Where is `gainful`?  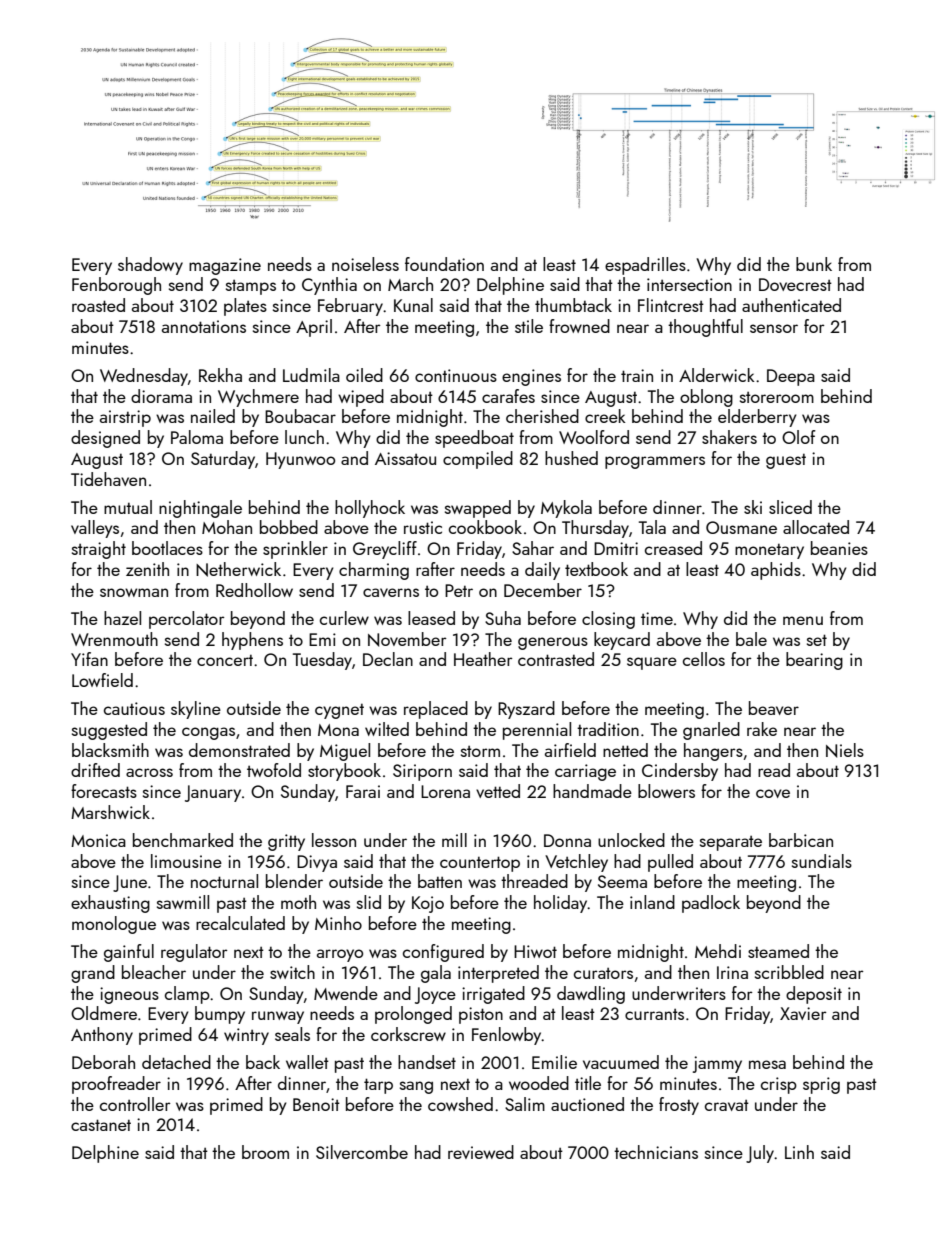
gainful is located at coordinates (129, 953).
